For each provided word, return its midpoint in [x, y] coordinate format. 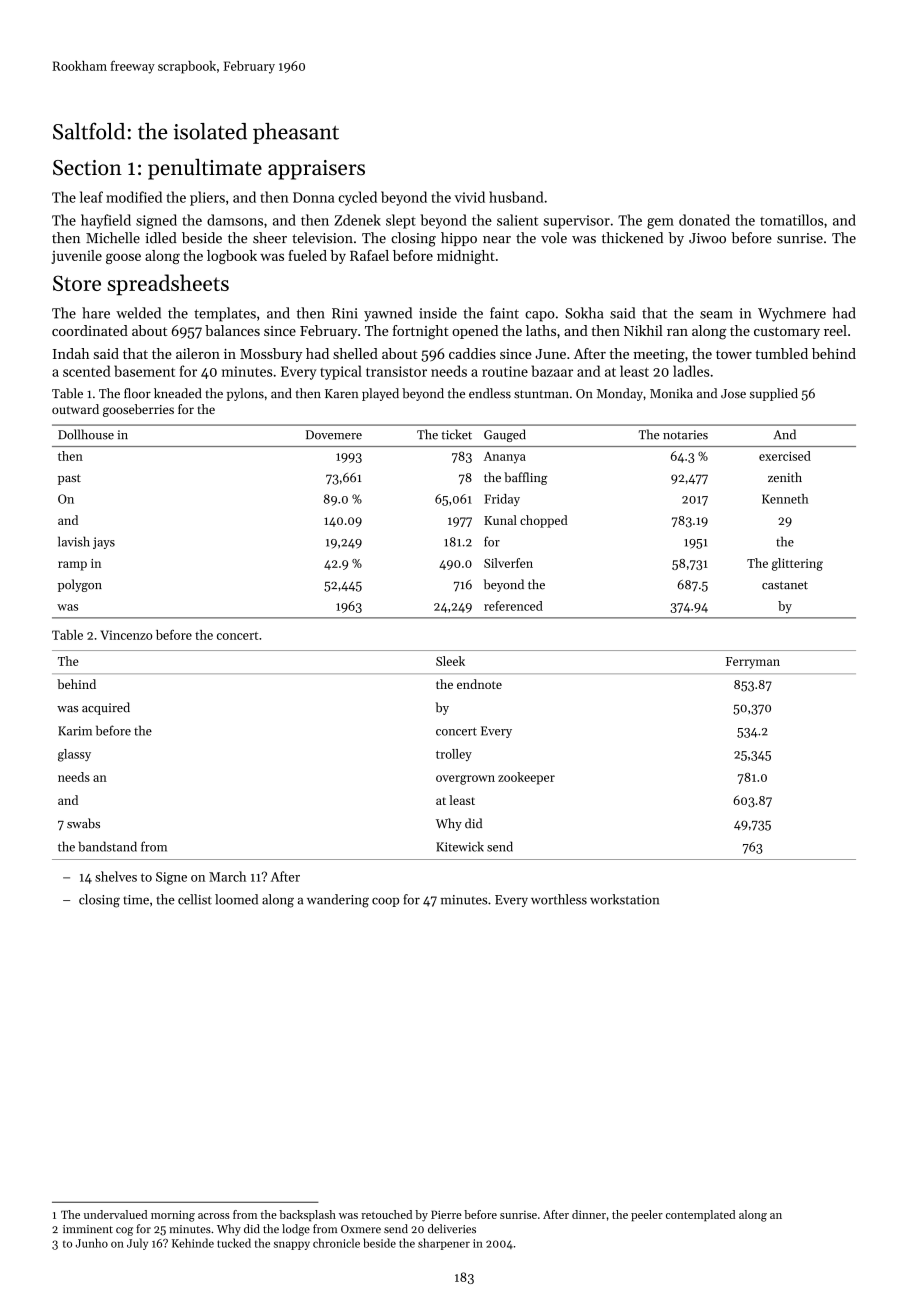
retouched [386, 1214]
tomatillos [791, 220]
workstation [624, 899]
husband [516, 197]
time [136, 900]
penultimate [205, 169]
